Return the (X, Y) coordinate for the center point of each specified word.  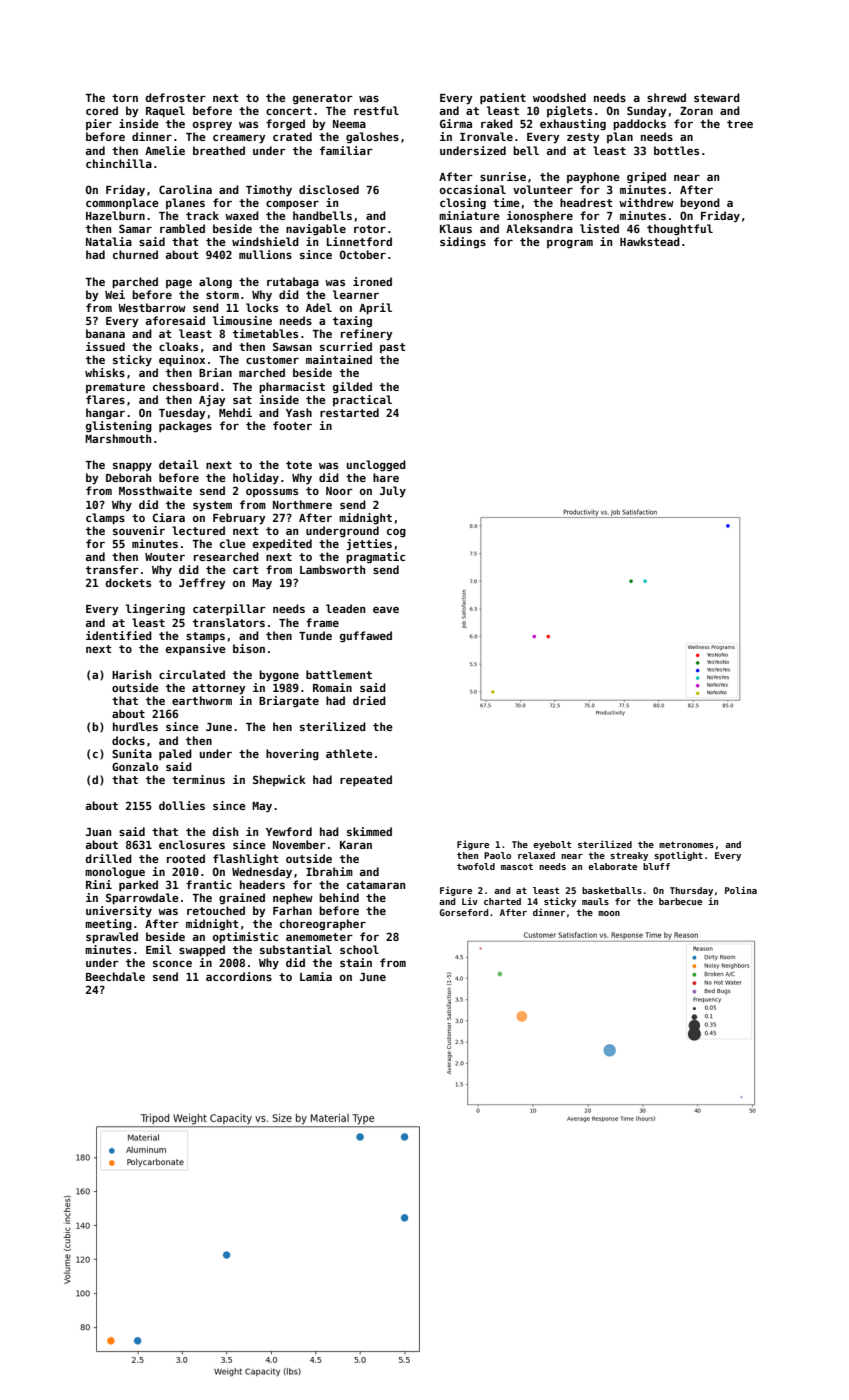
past (392, 348)
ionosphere (540, 217)
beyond (700, 203)
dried (369, 700)
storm (222, 295)
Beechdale (115, 976)
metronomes (686, 844)
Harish (131, 674)
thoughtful (680, 230)
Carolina (185, 189)
